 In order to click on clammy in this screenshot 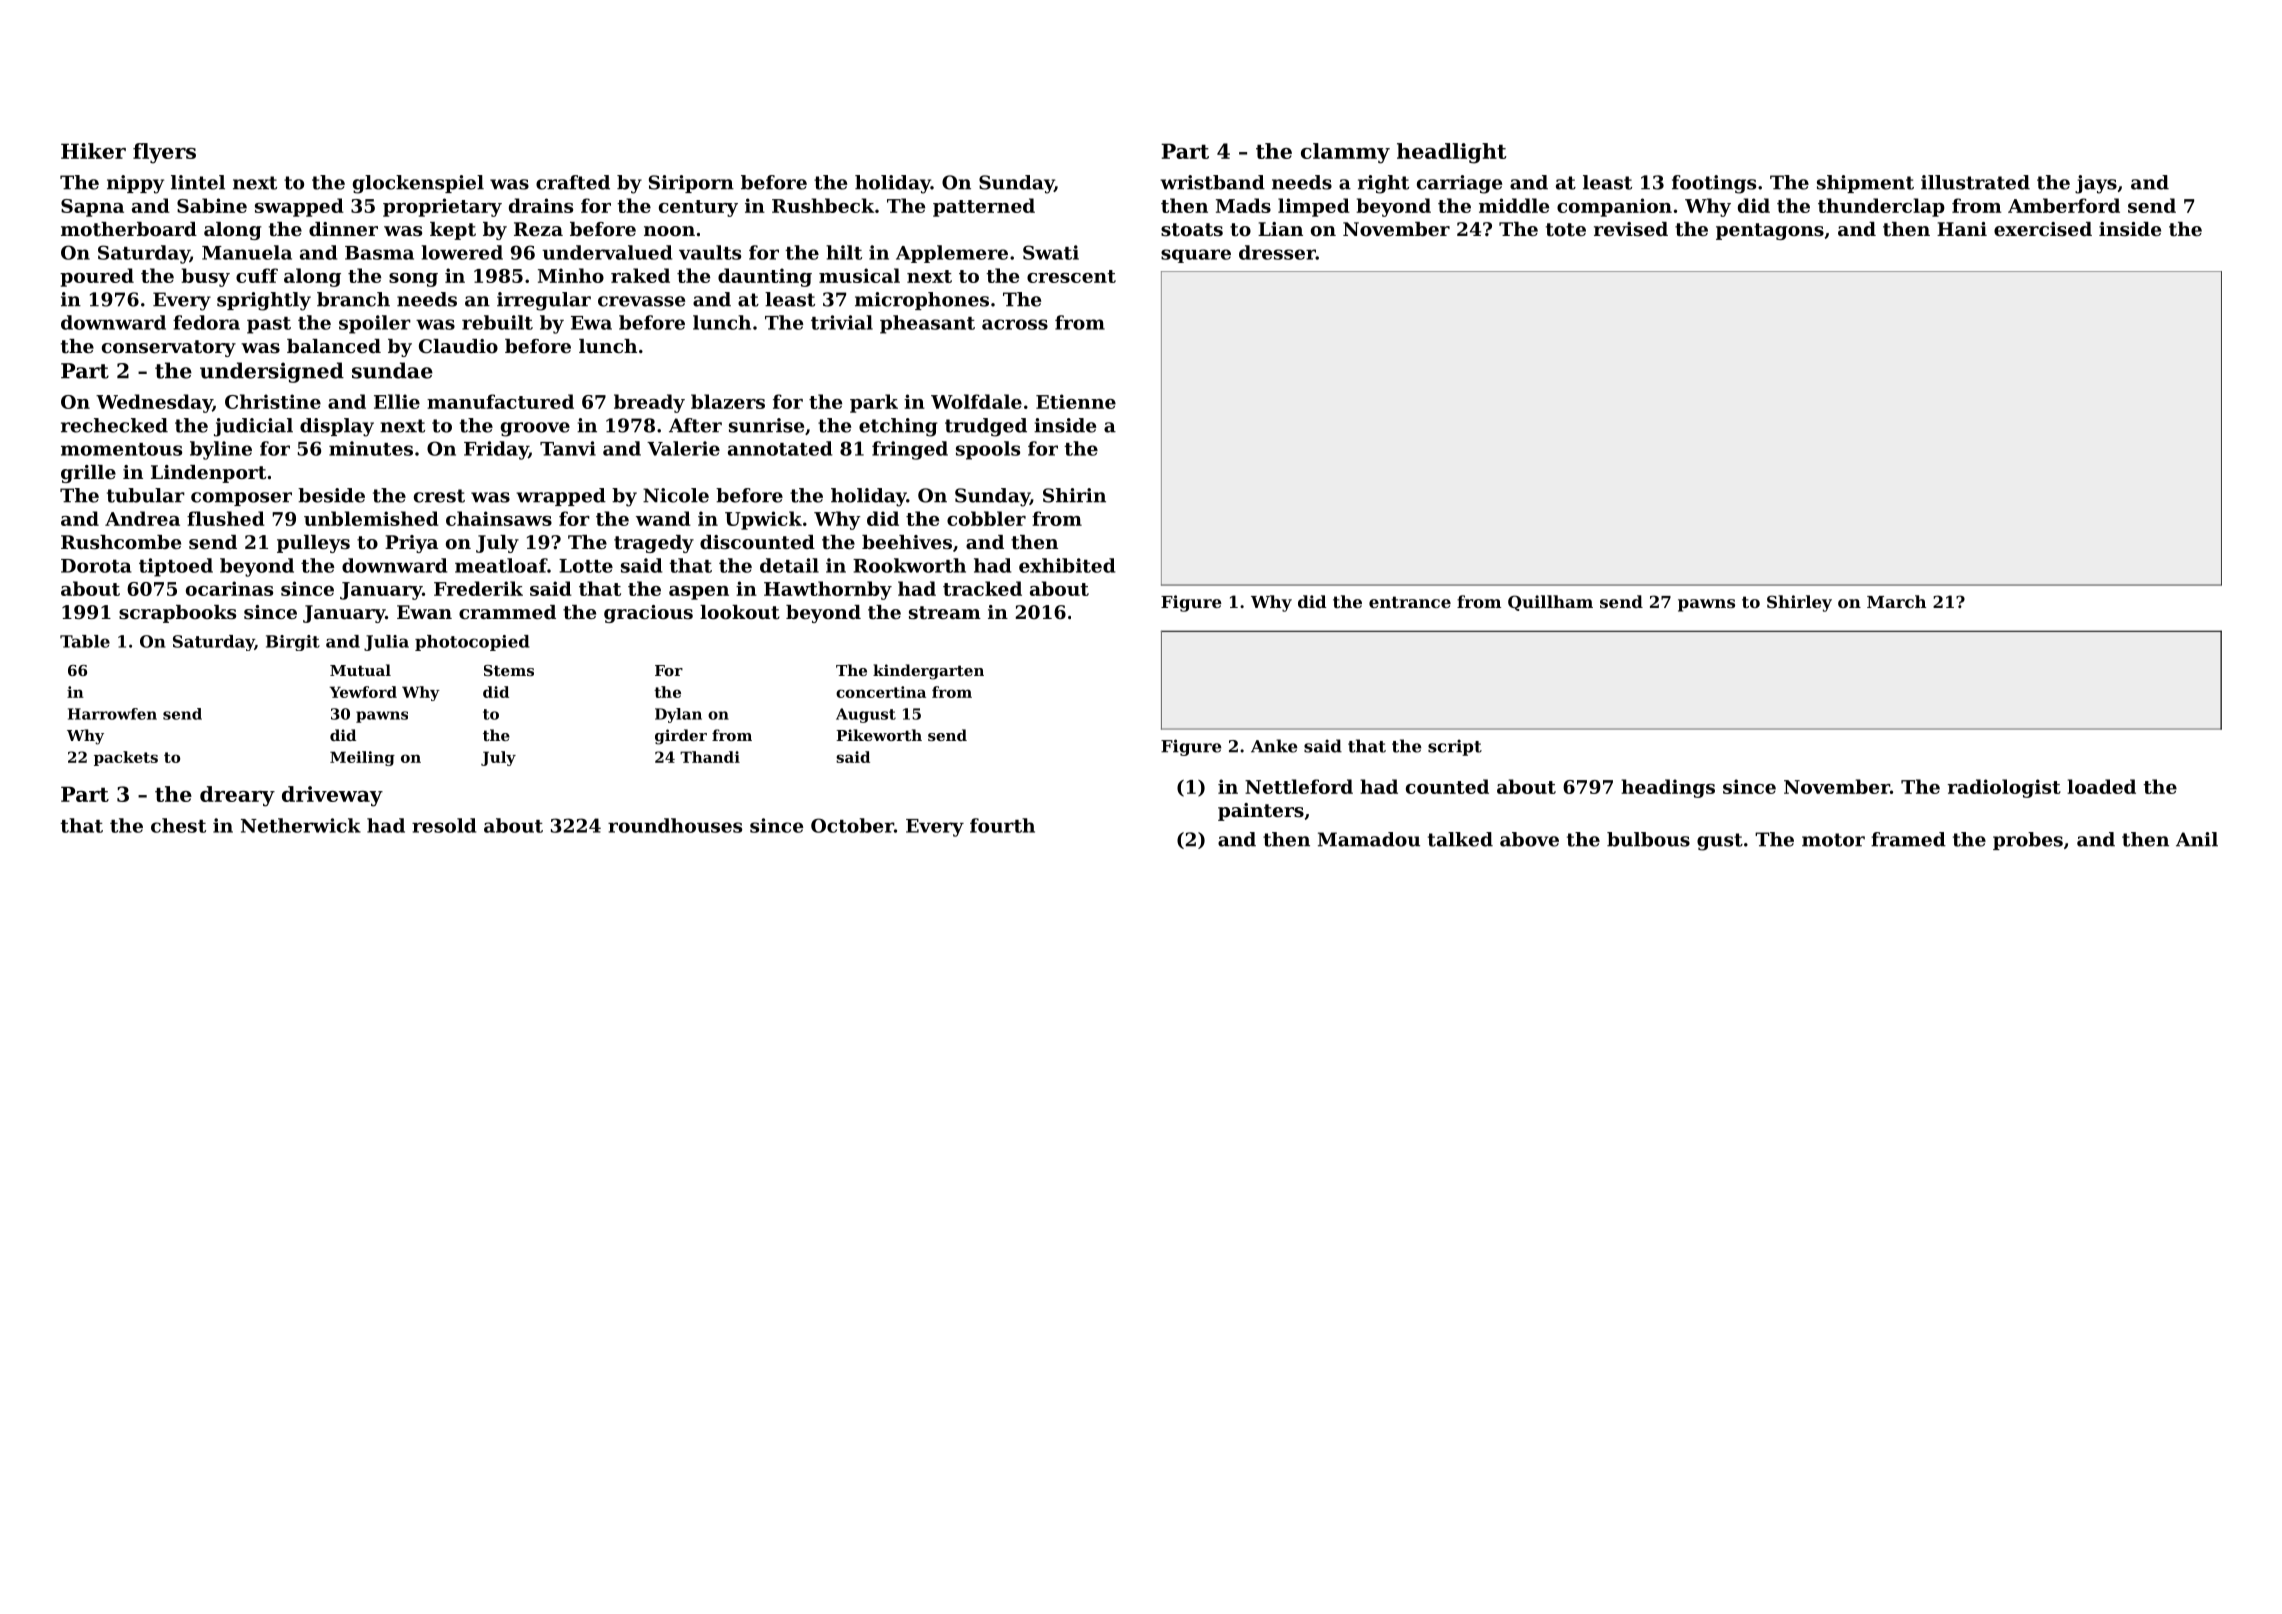, I will do `click(1345, 153)`.
